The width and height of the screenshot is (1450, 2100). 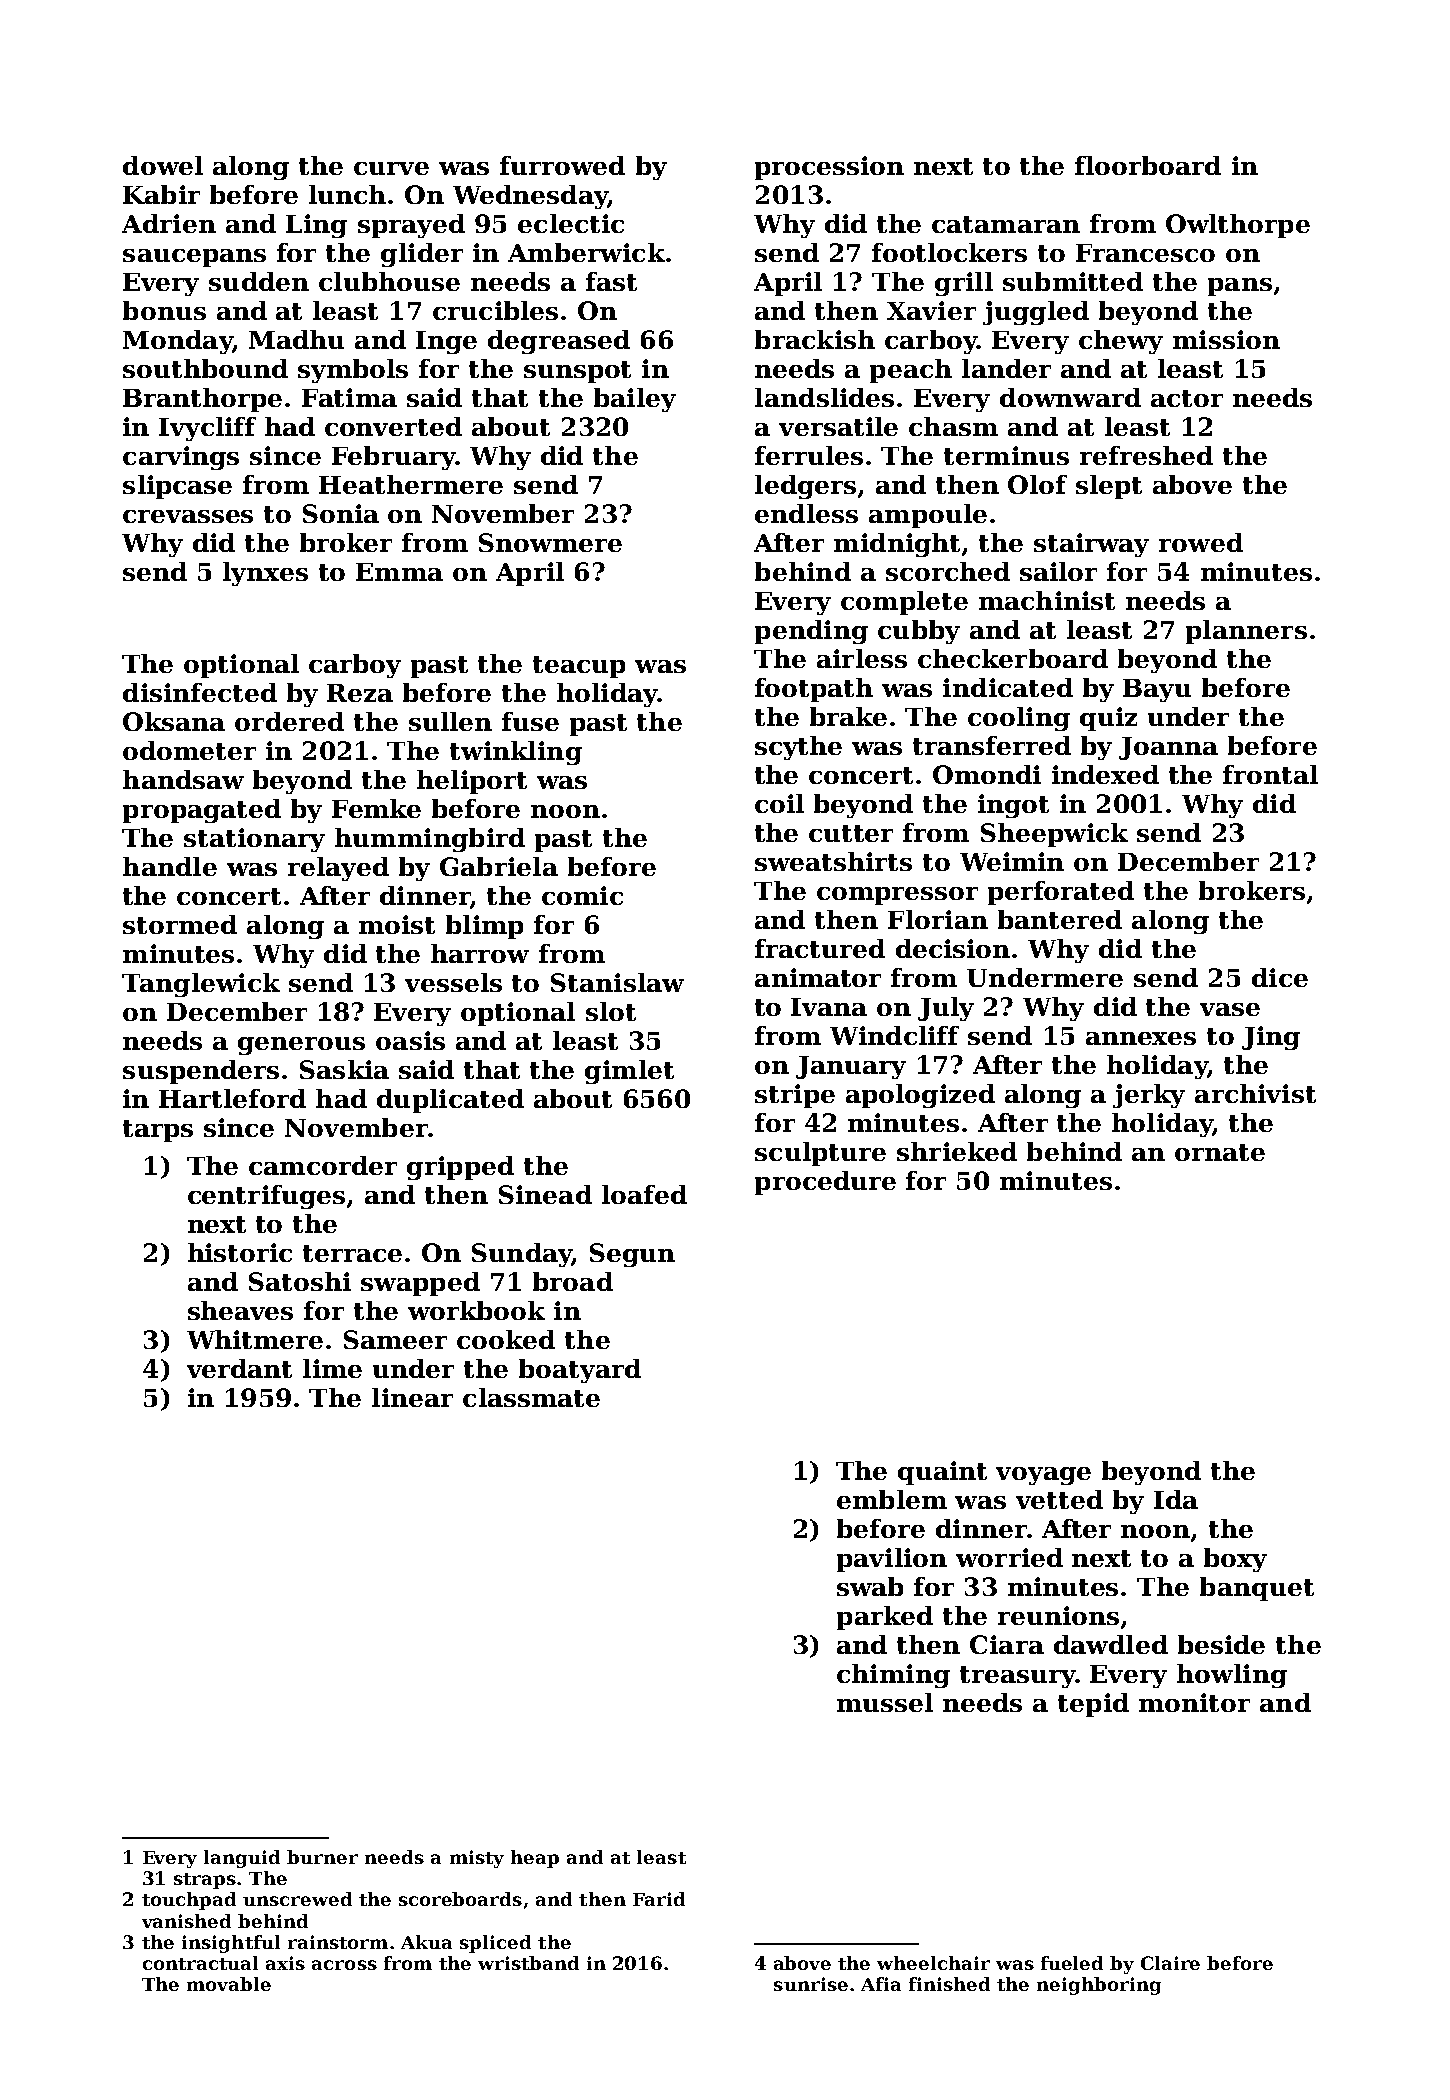 I want to click on movable, so click(x=229, y=1984).
